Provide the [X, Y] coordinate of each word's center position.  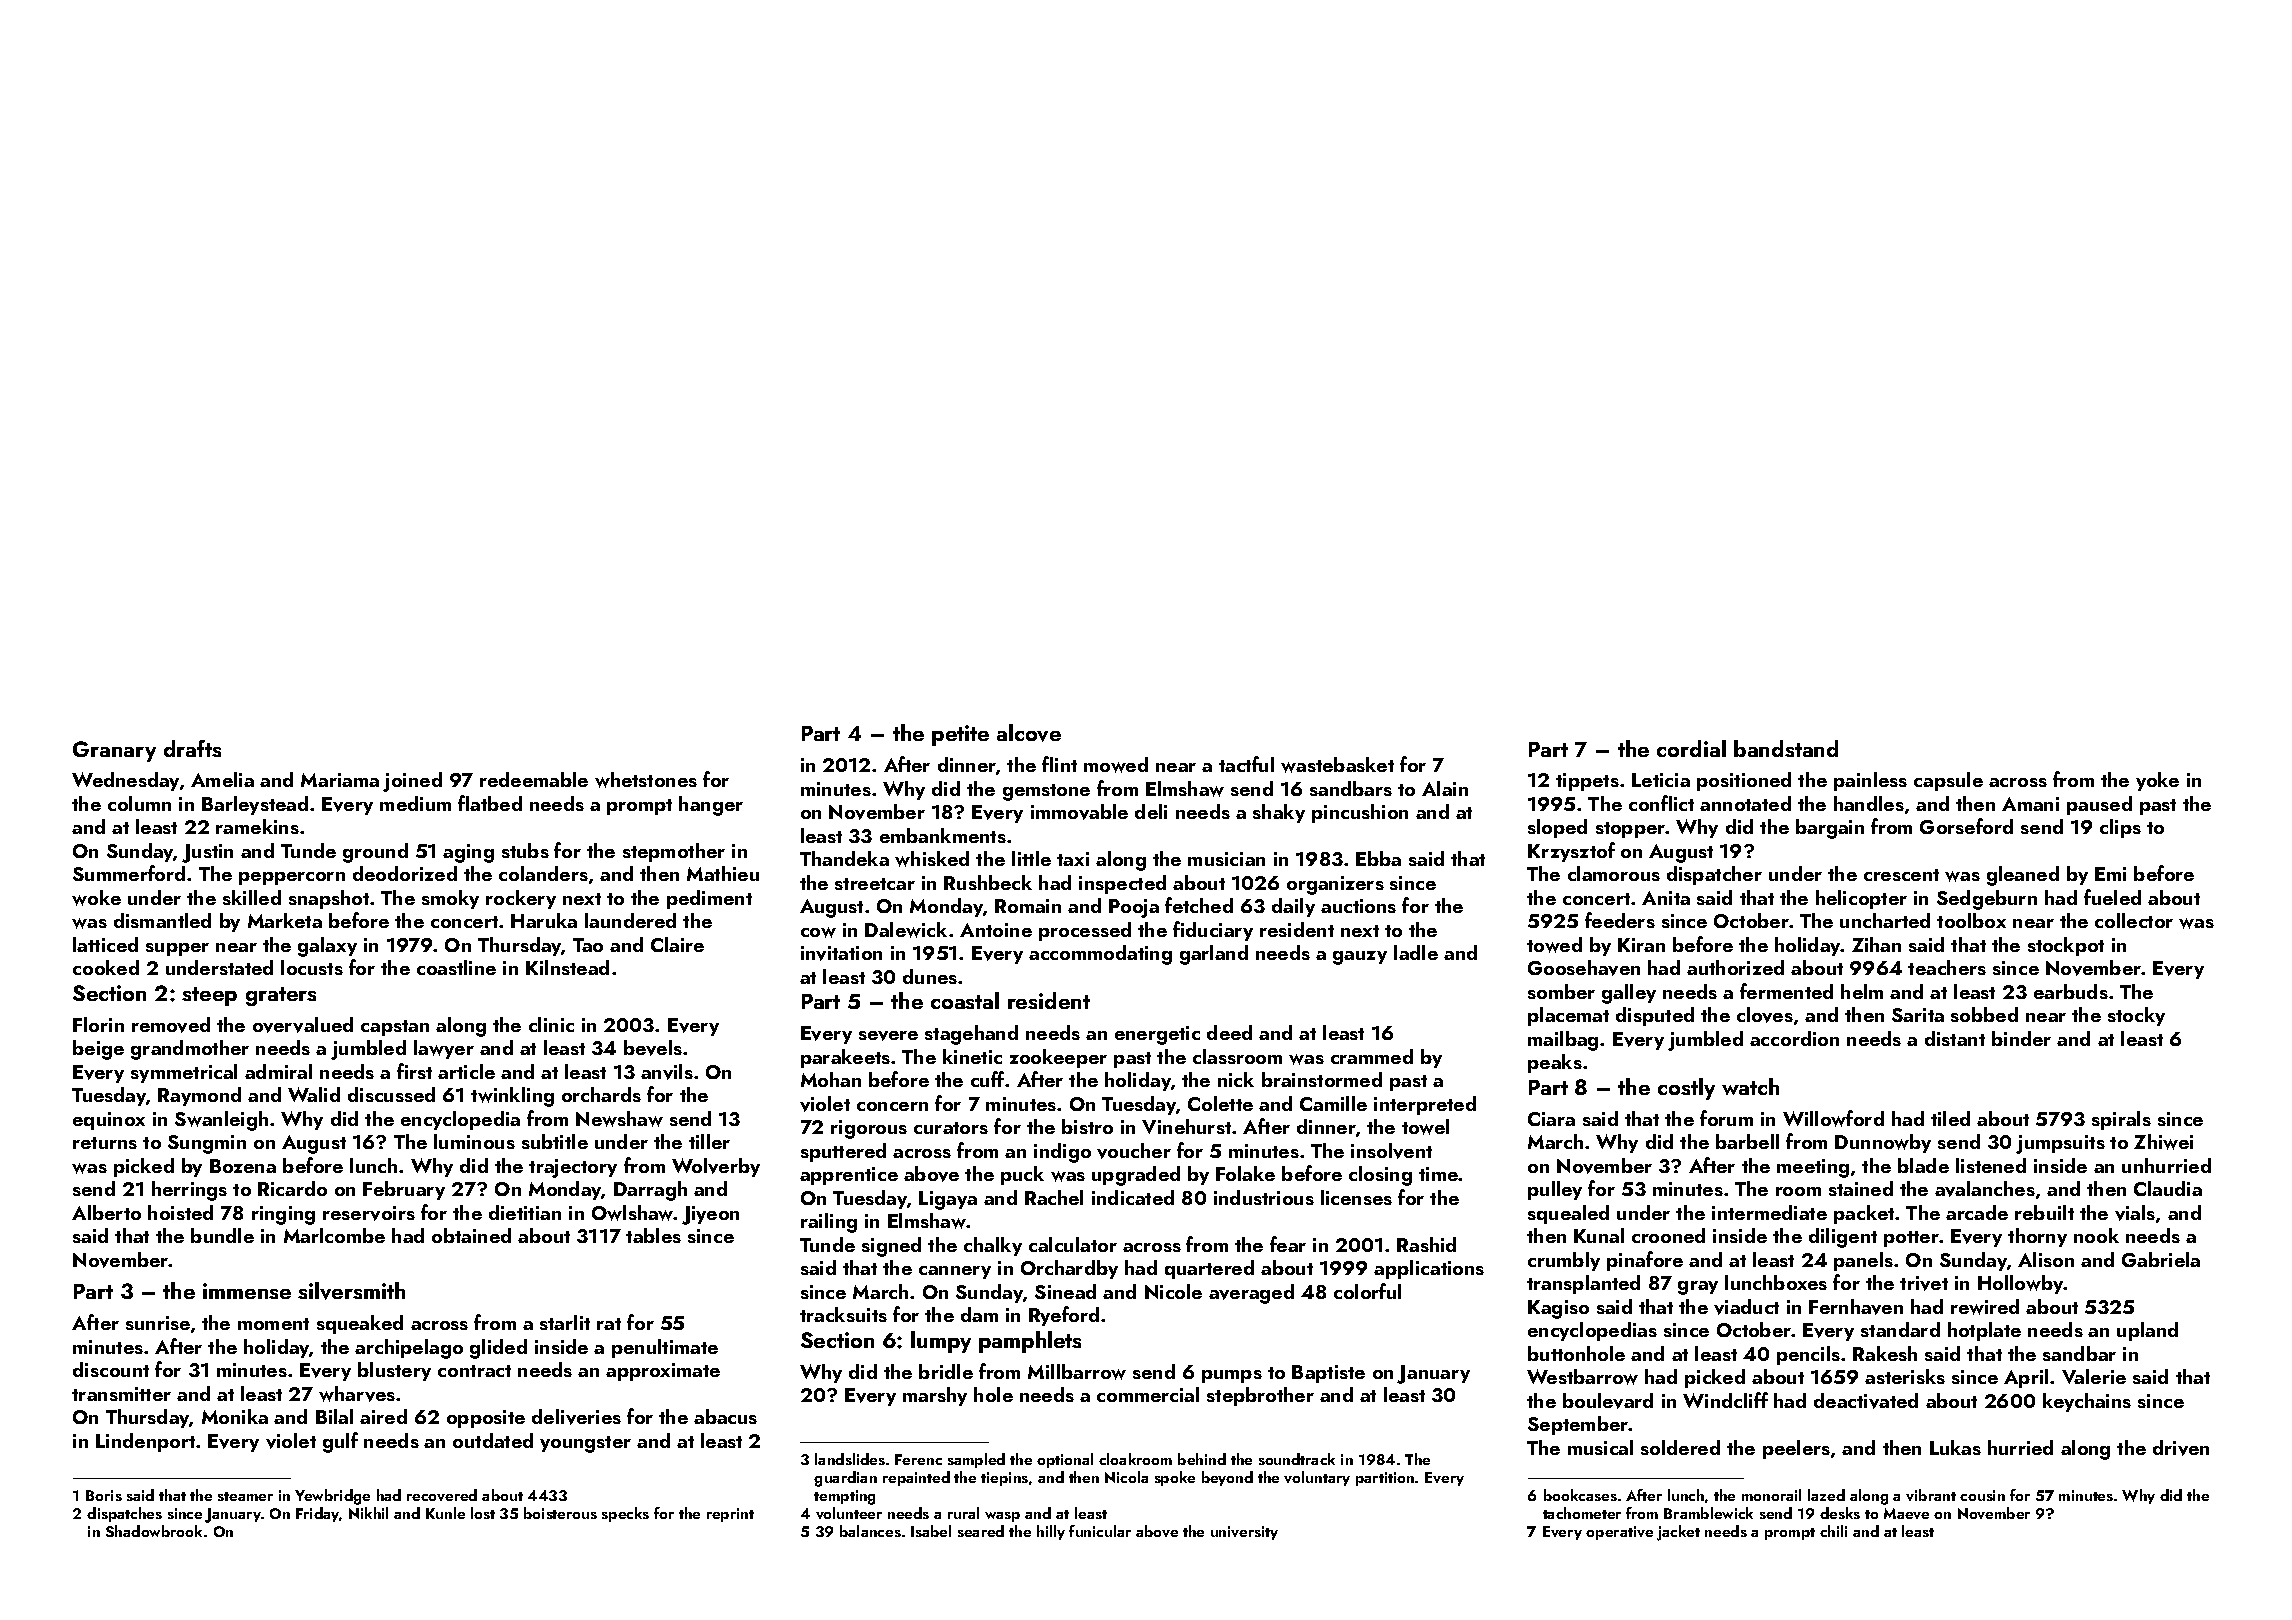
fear [1288, 1244]
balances [870, 1531]
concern [892, 1106]
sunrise [158, 1323]
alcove [1029, 733]
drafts [192, 748]
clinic [551, 1024]
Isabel [931, 1531]
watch [1750, 1086]
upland [2147, 1331]
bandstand [1786, 748]
